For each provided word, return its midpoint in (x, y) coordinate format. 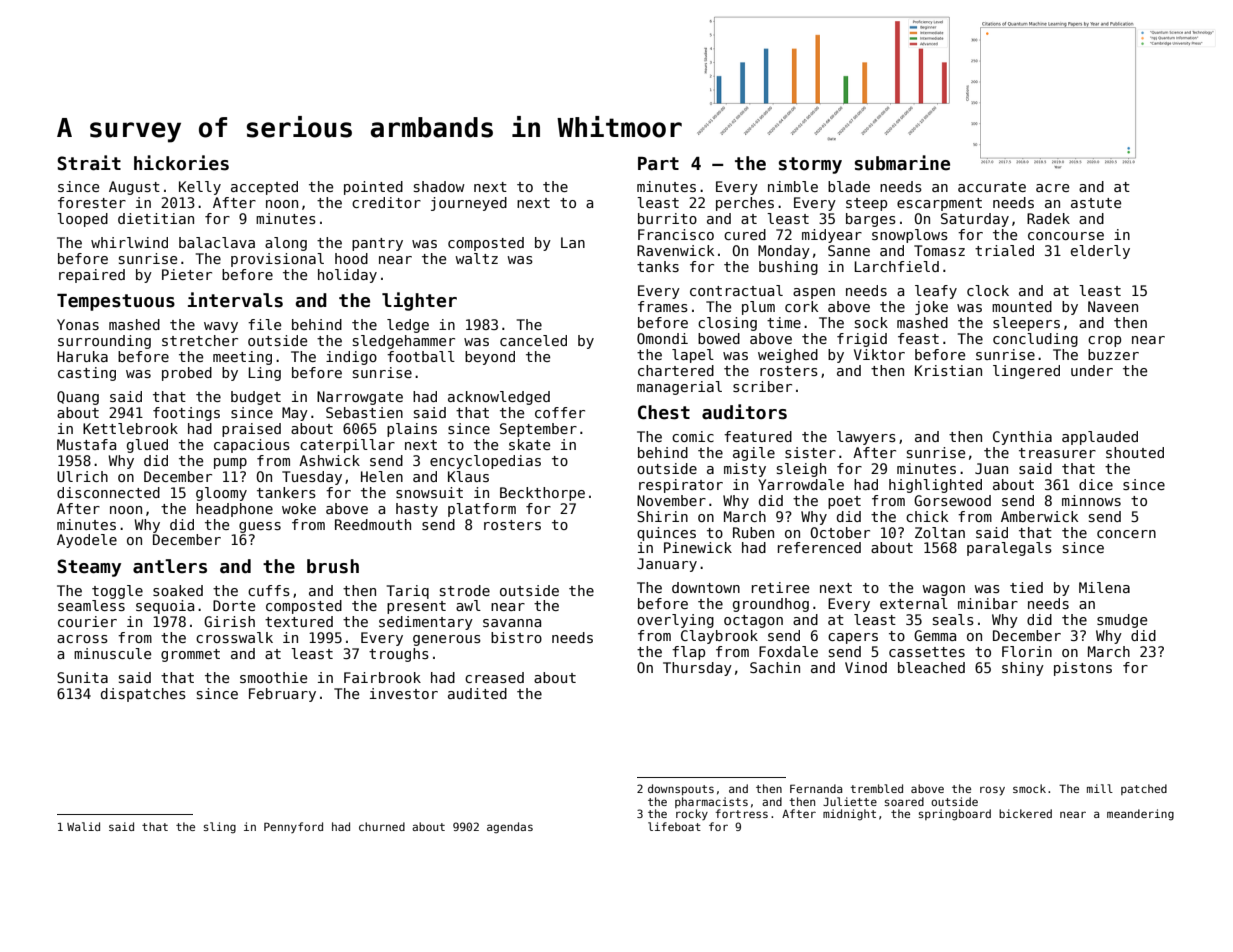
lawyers (866, 438)
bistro (516, 637)
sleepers (1026, 324)
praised (251, 430)
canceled (533, 340)
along (286, 244)
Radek (1048, 218)
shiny (1023, 669)
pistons (1083, 669)
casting (87, 374)
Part (658, 164)
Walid (83, 826)
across (82, 639)
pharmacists (711, 802)
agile (754, 454)
